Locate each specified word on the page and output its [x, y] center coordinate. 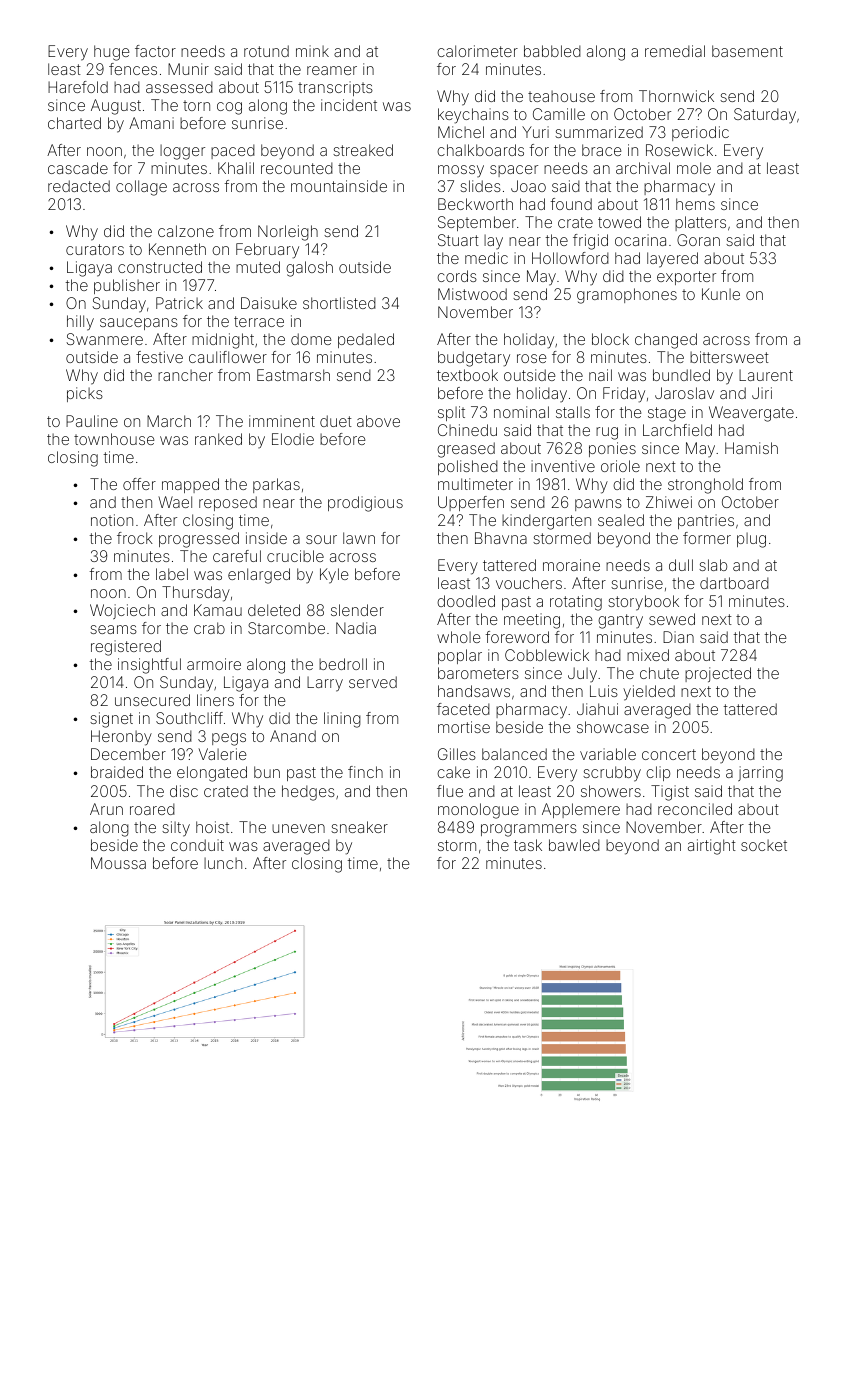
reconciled [695, 809]
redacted [79, 186]
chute [659, 673]
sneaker [359, 827]
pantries [706, 521]
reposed [228, 503]
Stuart [458, 240]
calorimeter [477, 51]
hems [695, 204]
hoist [212, 827]
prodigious [365, 504]
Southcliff [189, 718]
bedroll [343, 664]
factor [155, 51]
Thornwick [676, 96]
